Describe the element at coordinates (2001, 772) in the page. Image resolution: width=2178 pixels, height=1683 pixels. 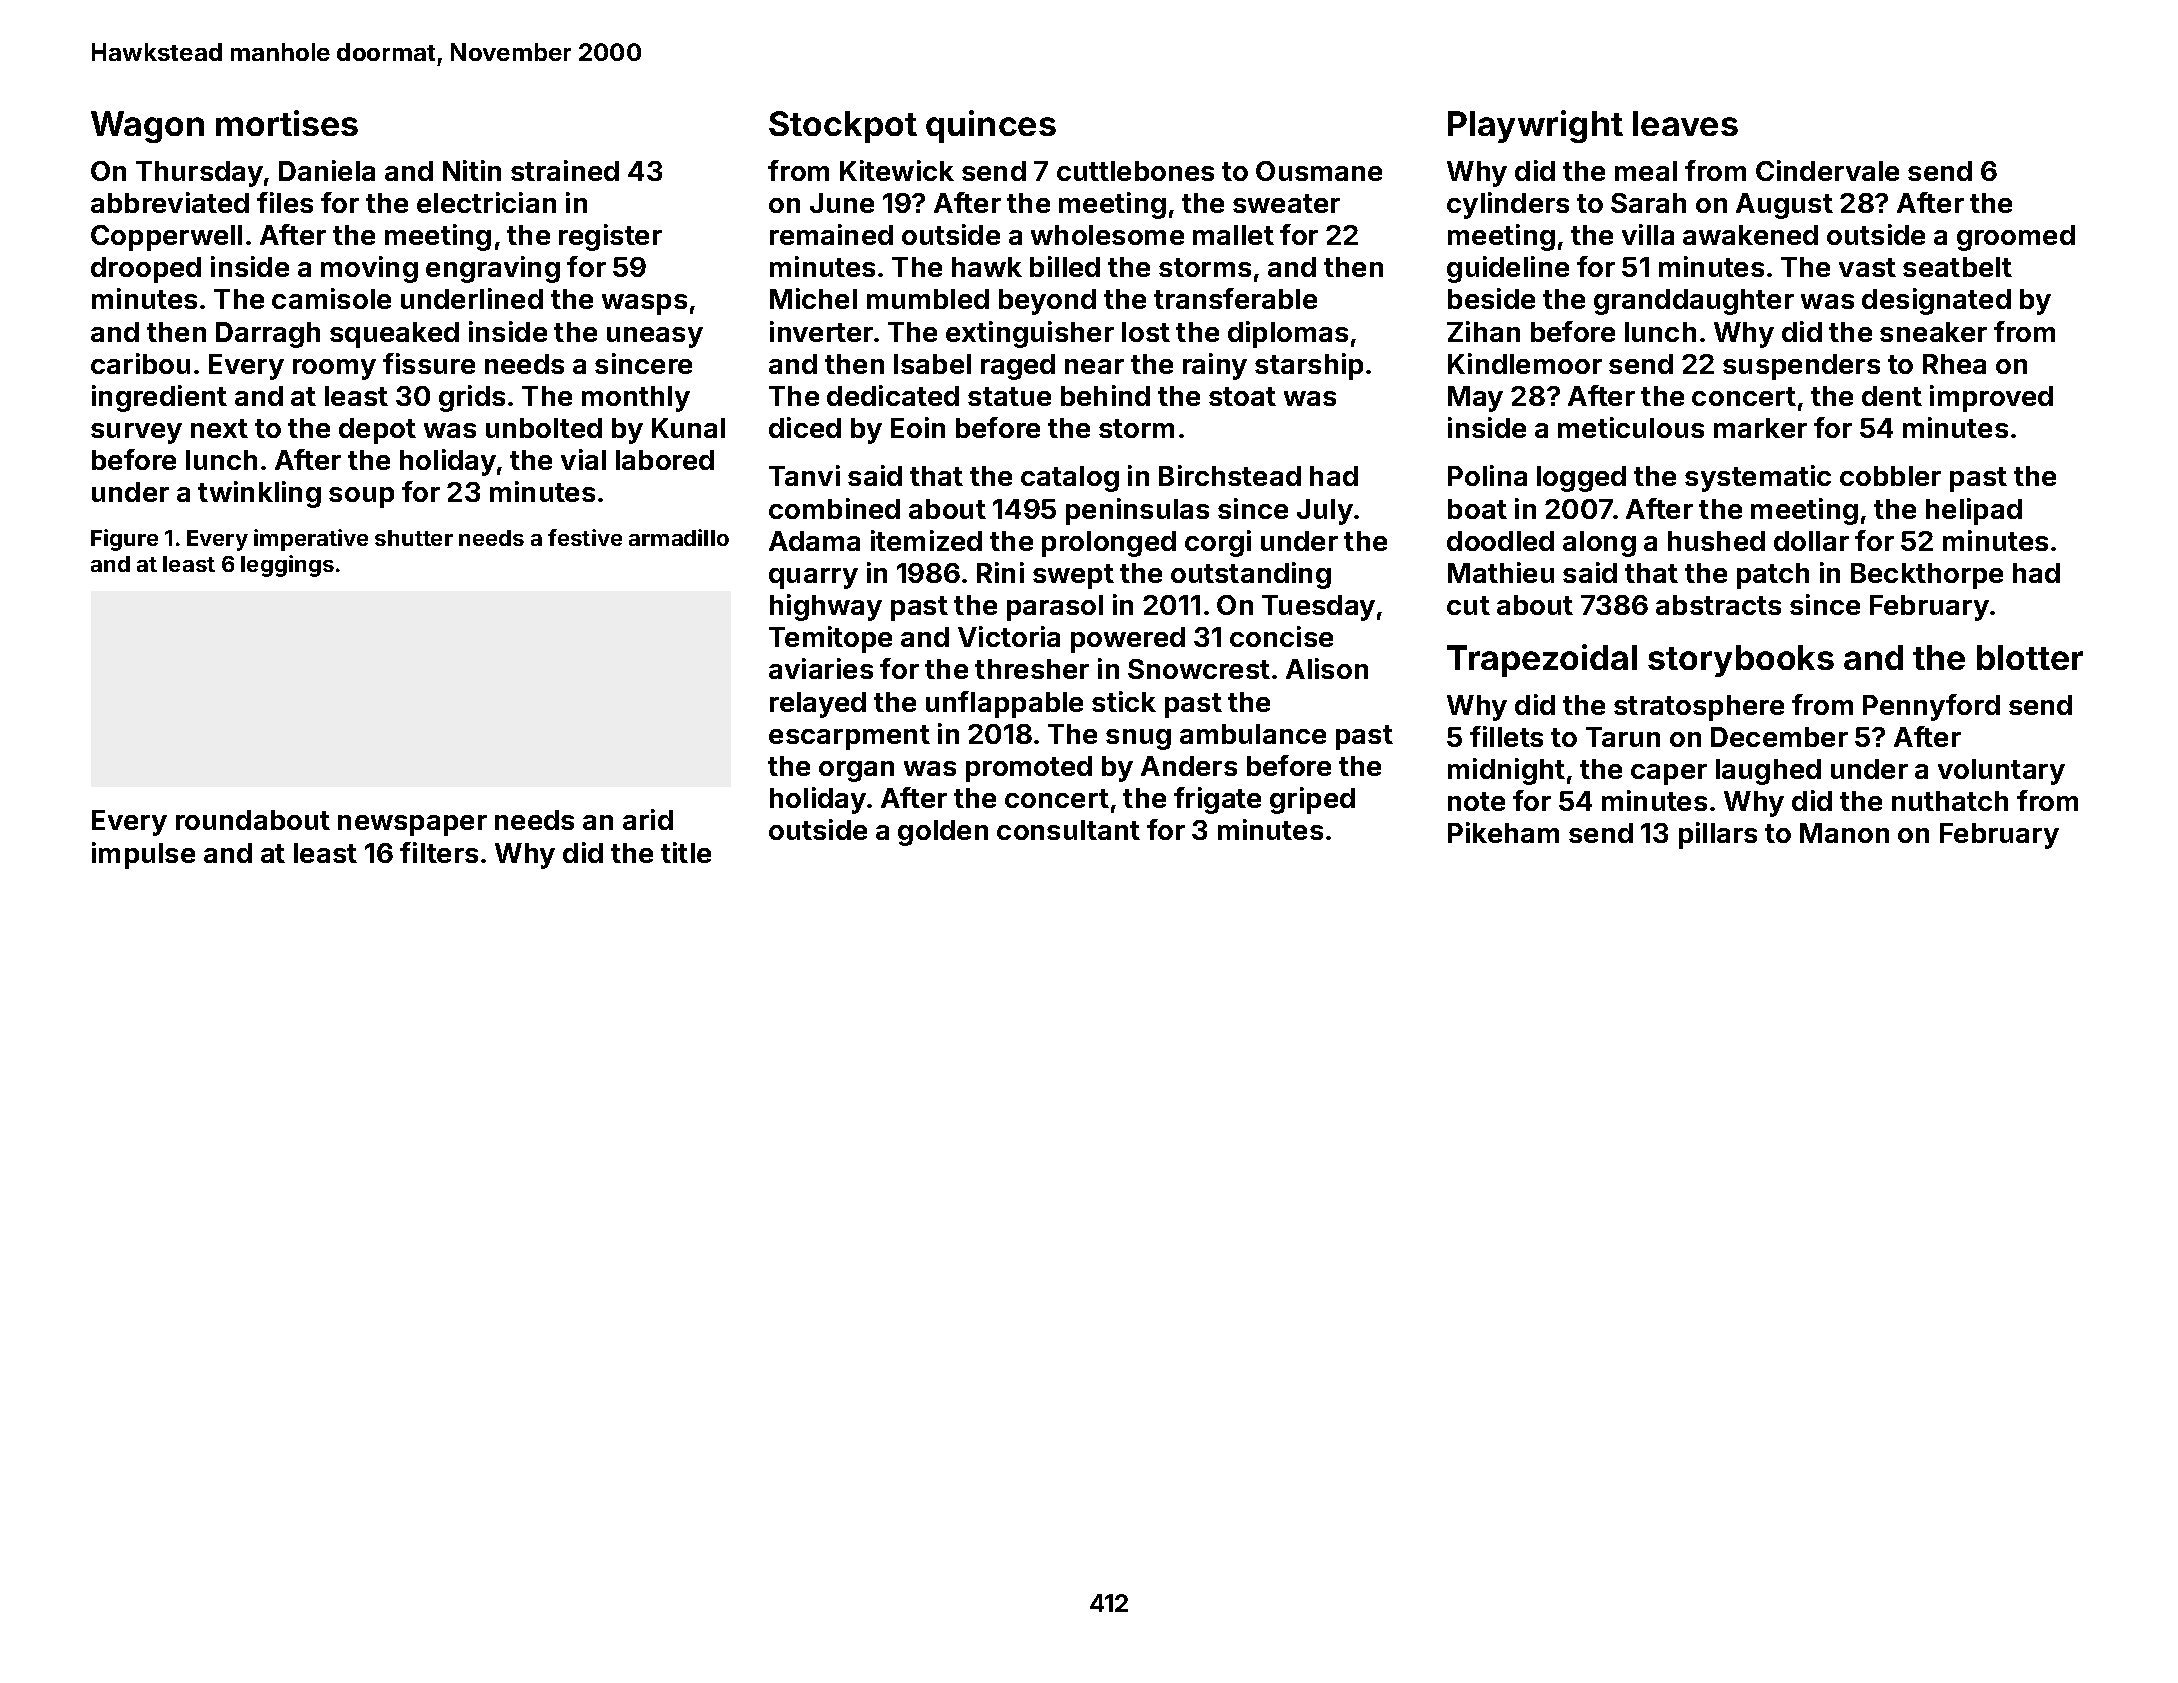
I see `voluntary` at that location.
